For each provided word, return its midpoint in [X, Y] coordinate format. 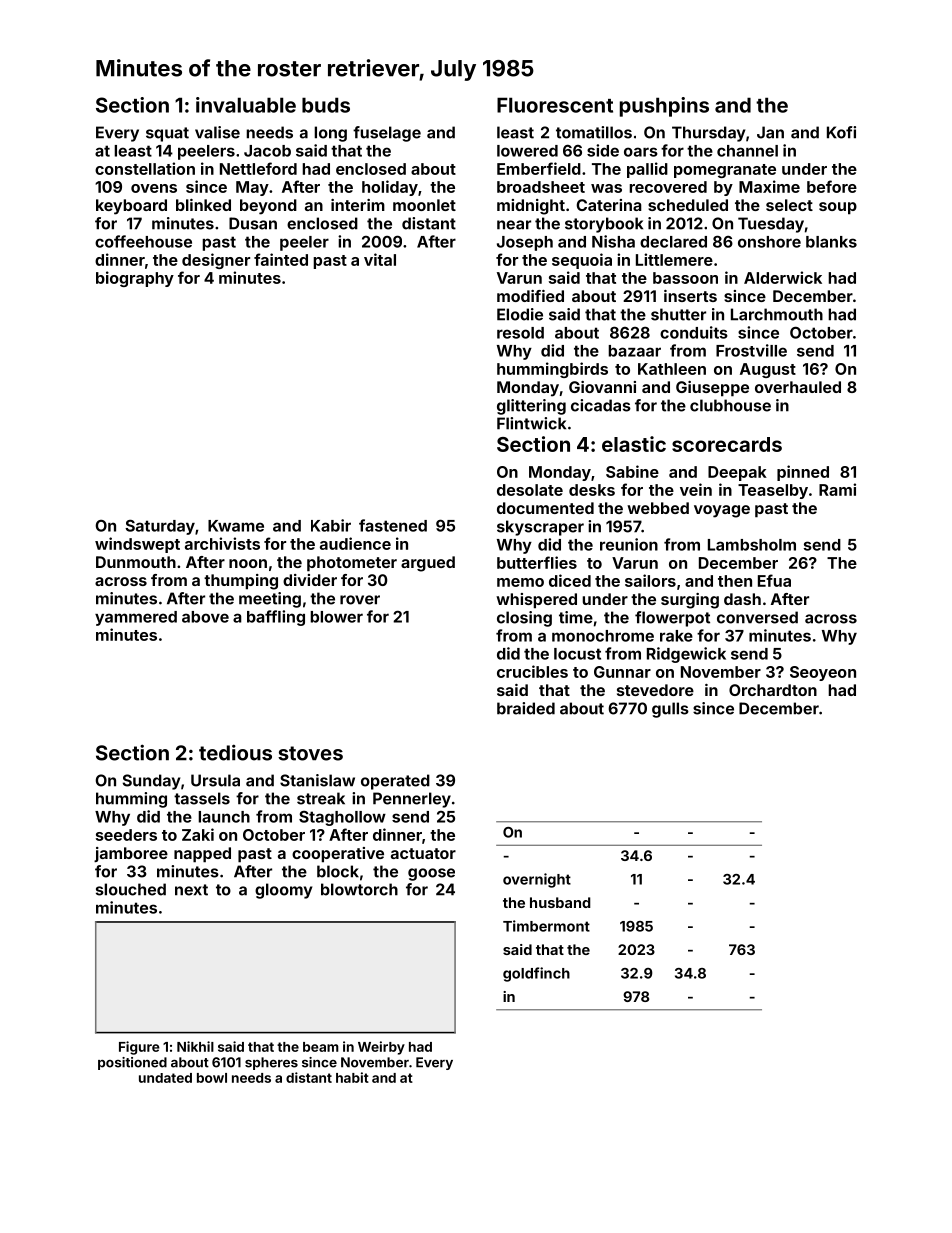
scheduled [688, 205]
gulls [670, 710]
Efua [774, 580]
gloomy [283, 891]
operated [395, 782]
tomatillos [594, 132]
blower [336, 617]
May [252, 188]
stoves [310, 753]
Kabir [331, 525]
